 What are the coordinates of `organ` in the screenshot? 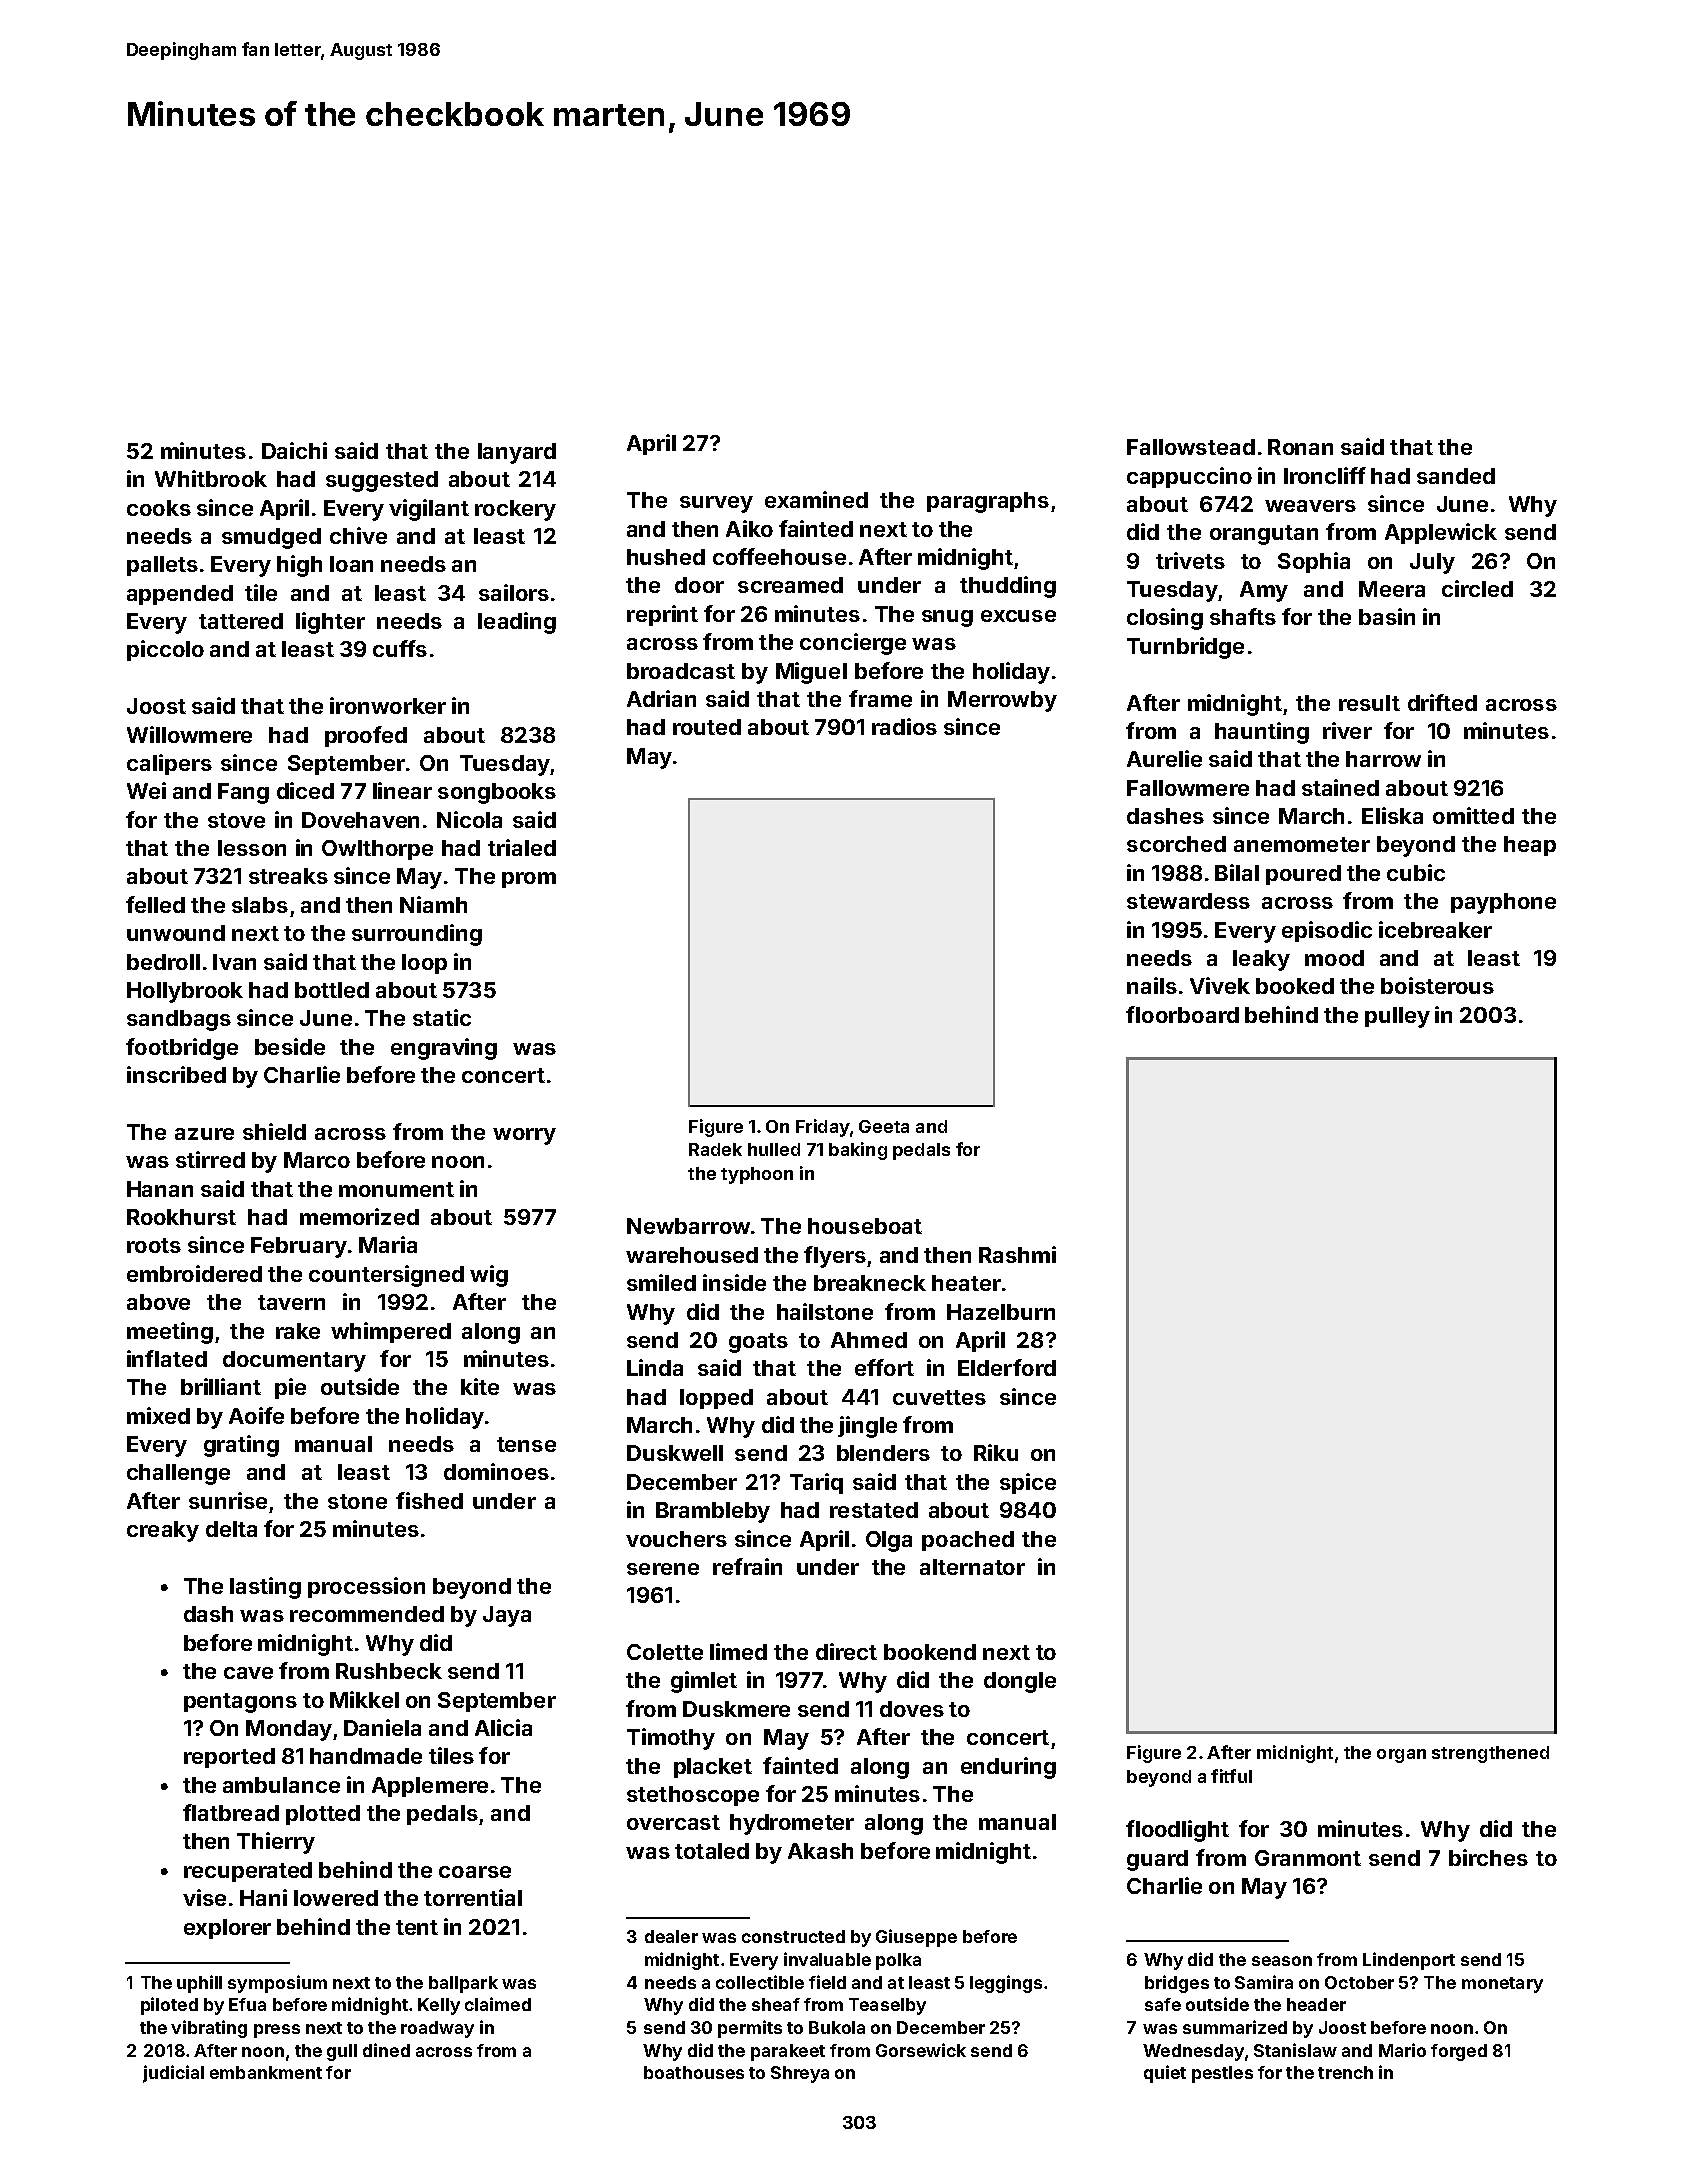 It's located at (1401, 1756).
